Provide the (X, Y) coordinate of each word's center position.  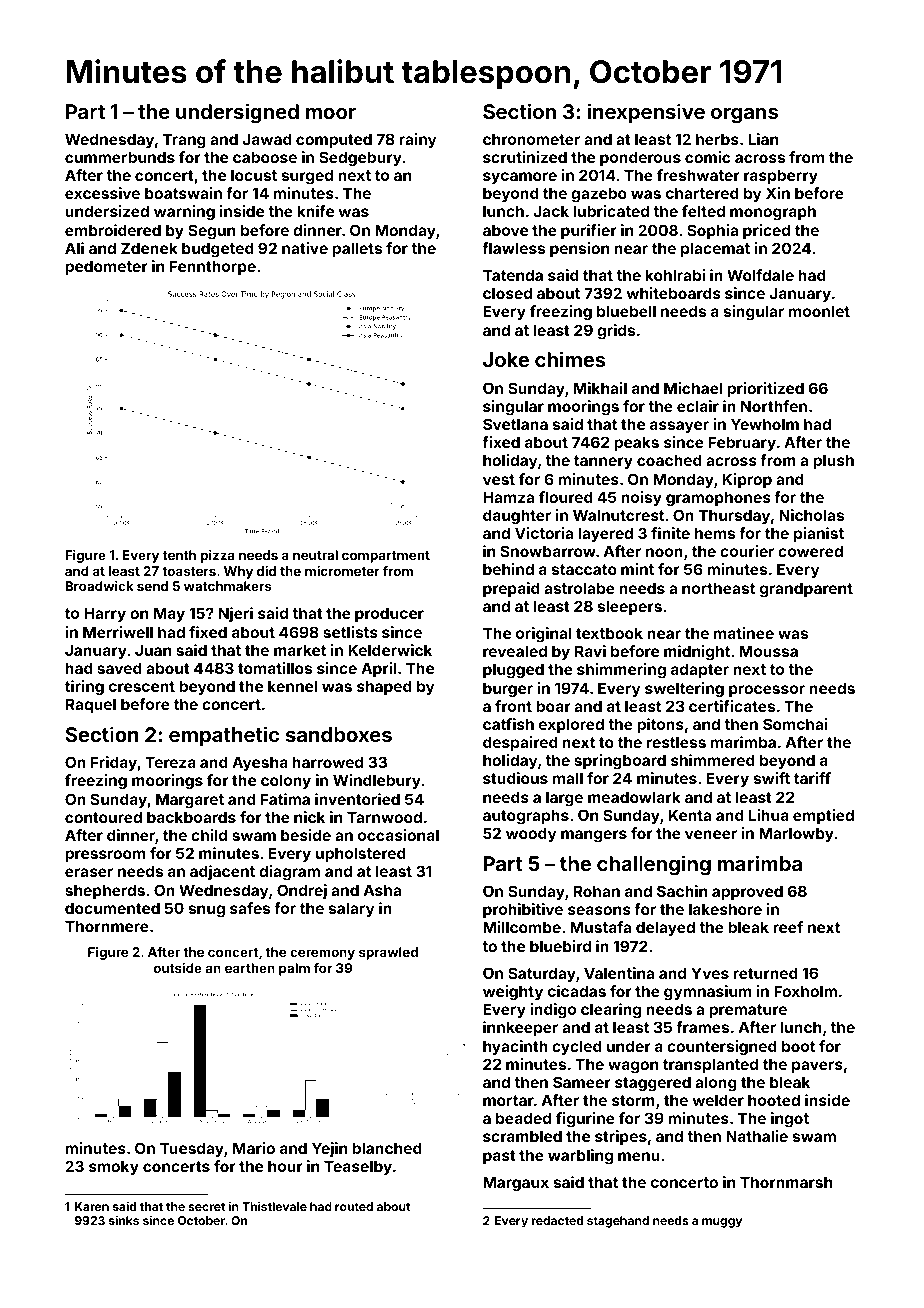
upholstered (361, 854)
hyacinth (515, 1047)
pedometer (106, 267)
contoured (103, 817)
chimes (570, 359)
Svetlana (515, 424)
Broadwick (99, 586)
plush (833, 461)
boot (798, 1046)
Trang (184, 141)
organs (744, 116)
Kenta (690, 815)
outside (178, 968)
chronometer (531, 139)
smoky (114, 1167)
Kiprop (747, 480)
